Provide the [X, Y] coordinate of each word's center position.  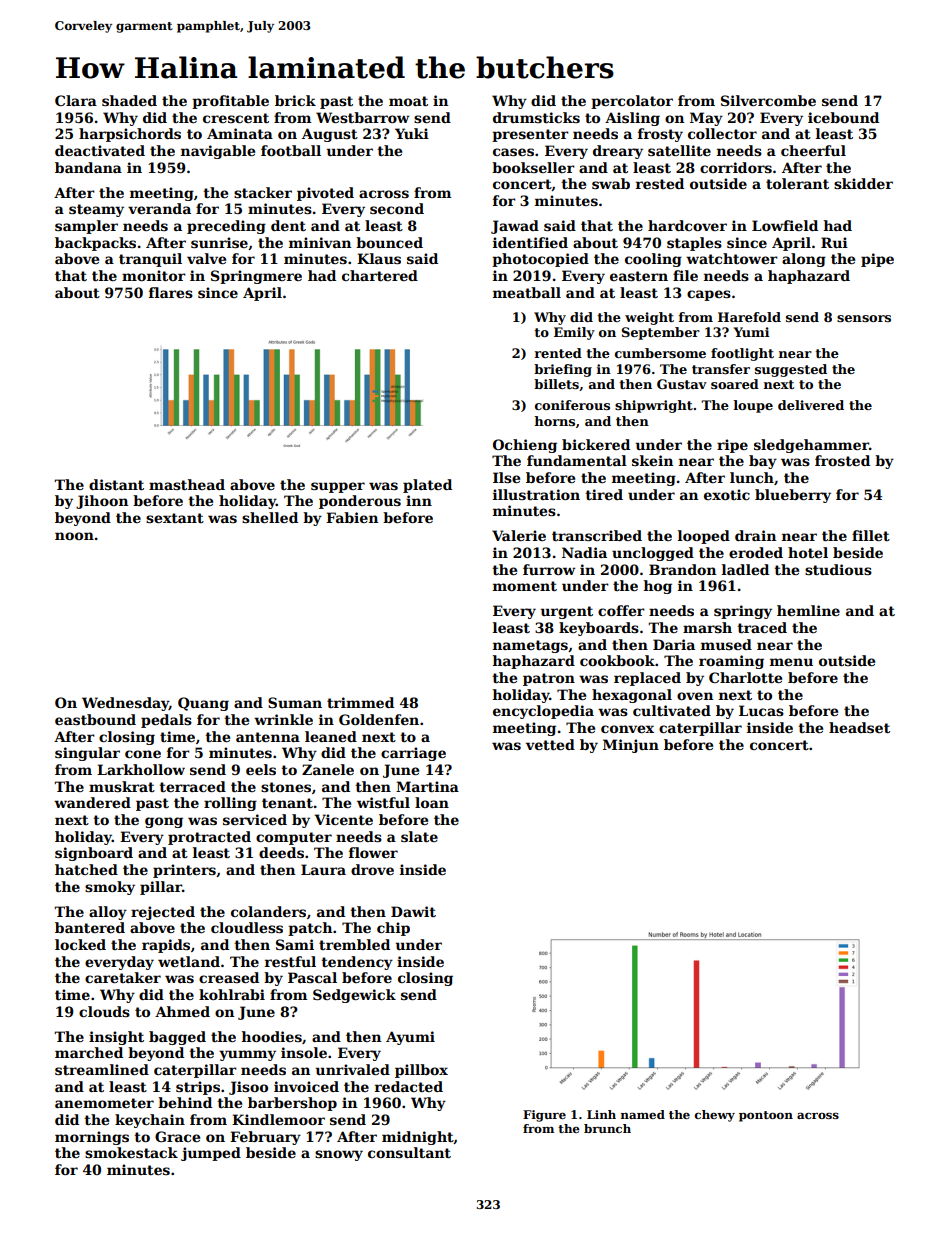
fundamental [577, 460]
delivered [811, 405]
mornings [92, 1138]
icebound [843, 117]
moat [408, 101]
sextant [175, 518]
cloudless [247, 927]
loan [432, 802]
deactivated [100, 150]
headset [859, 727]
